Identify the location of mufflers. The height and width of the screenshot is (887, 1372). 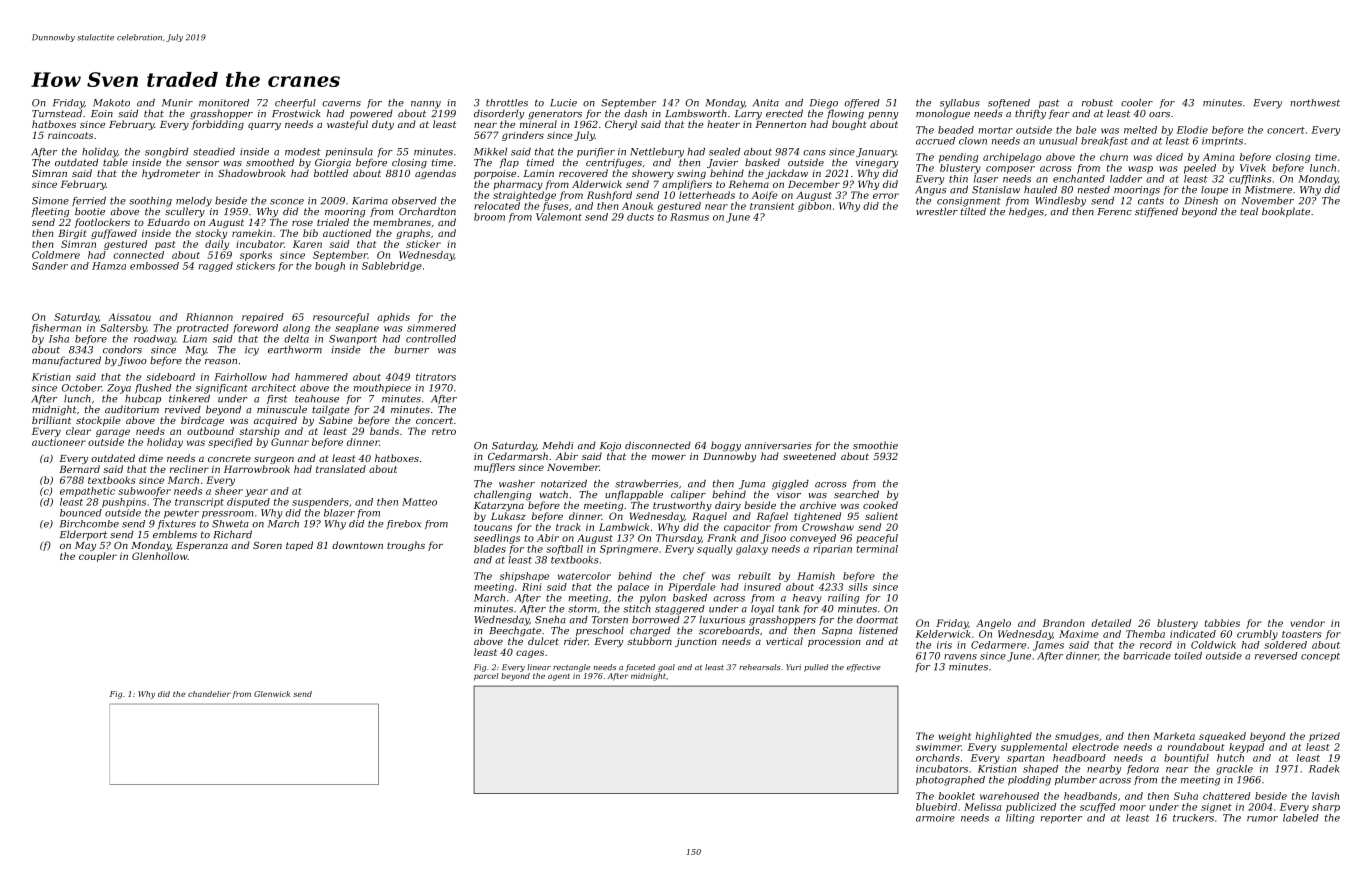
(494, 468).
